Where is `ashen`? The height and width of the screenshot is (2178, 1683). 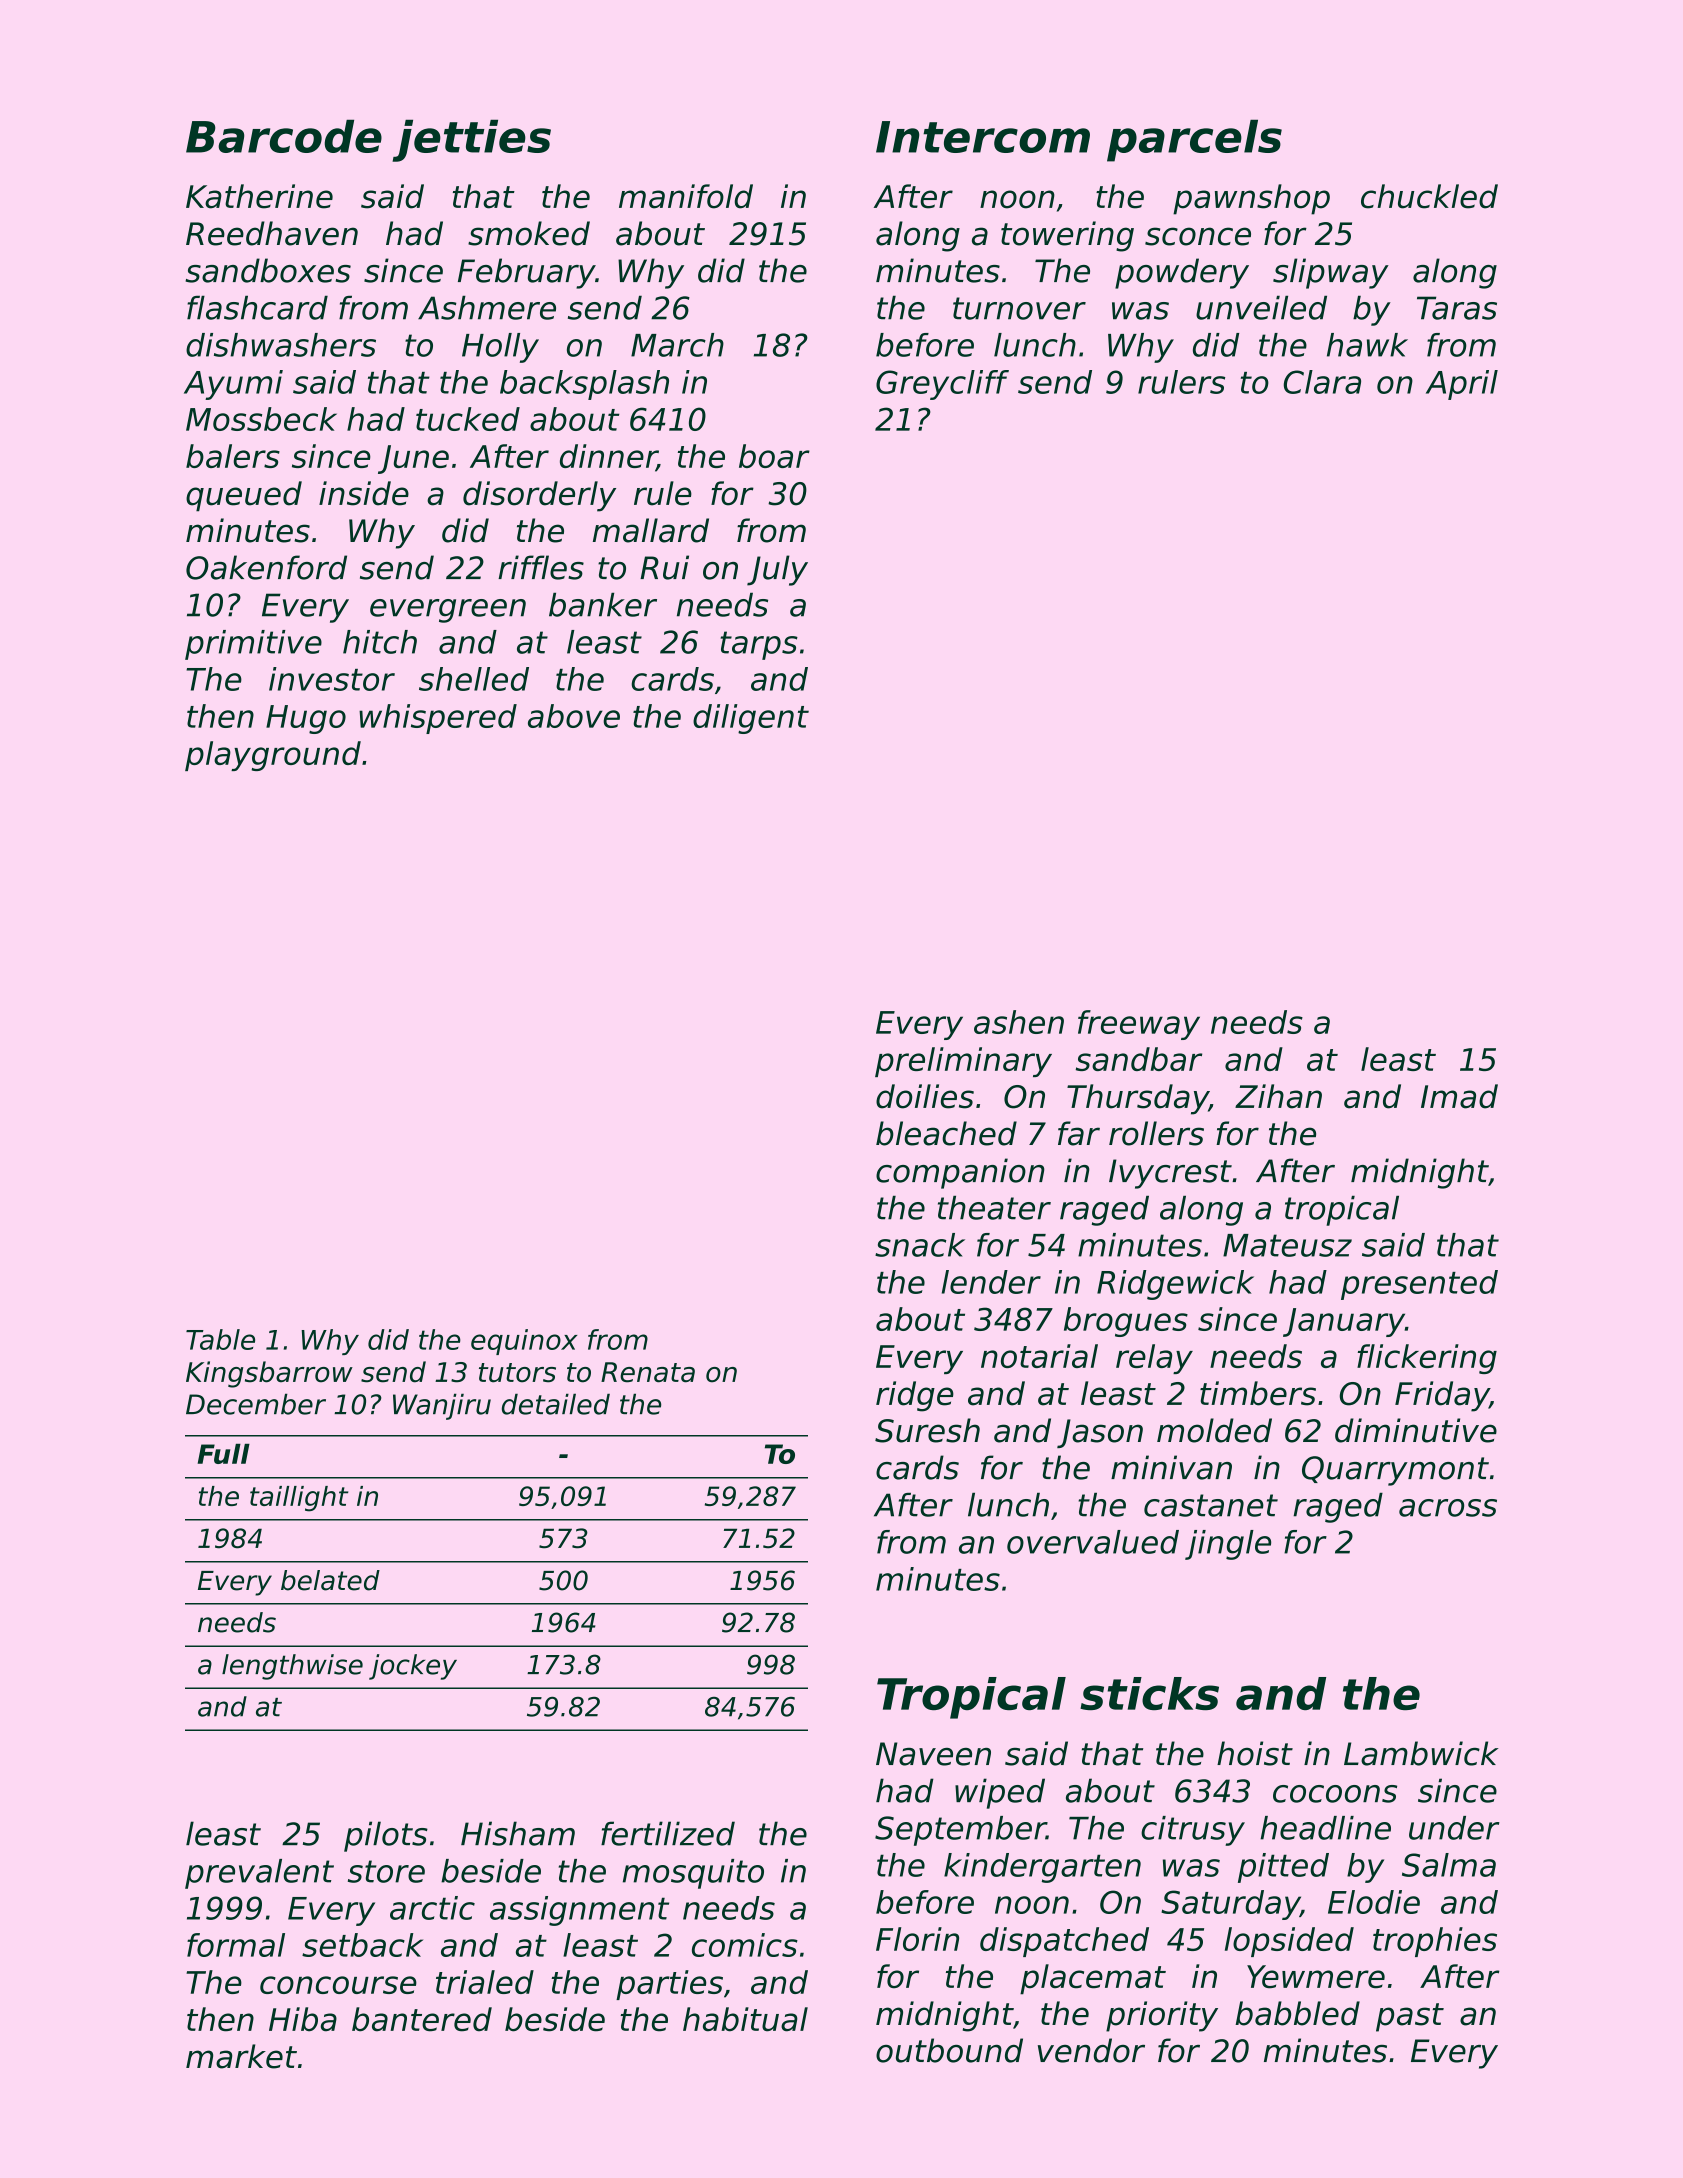 ashen is located at coordinates (1019, 1022).
